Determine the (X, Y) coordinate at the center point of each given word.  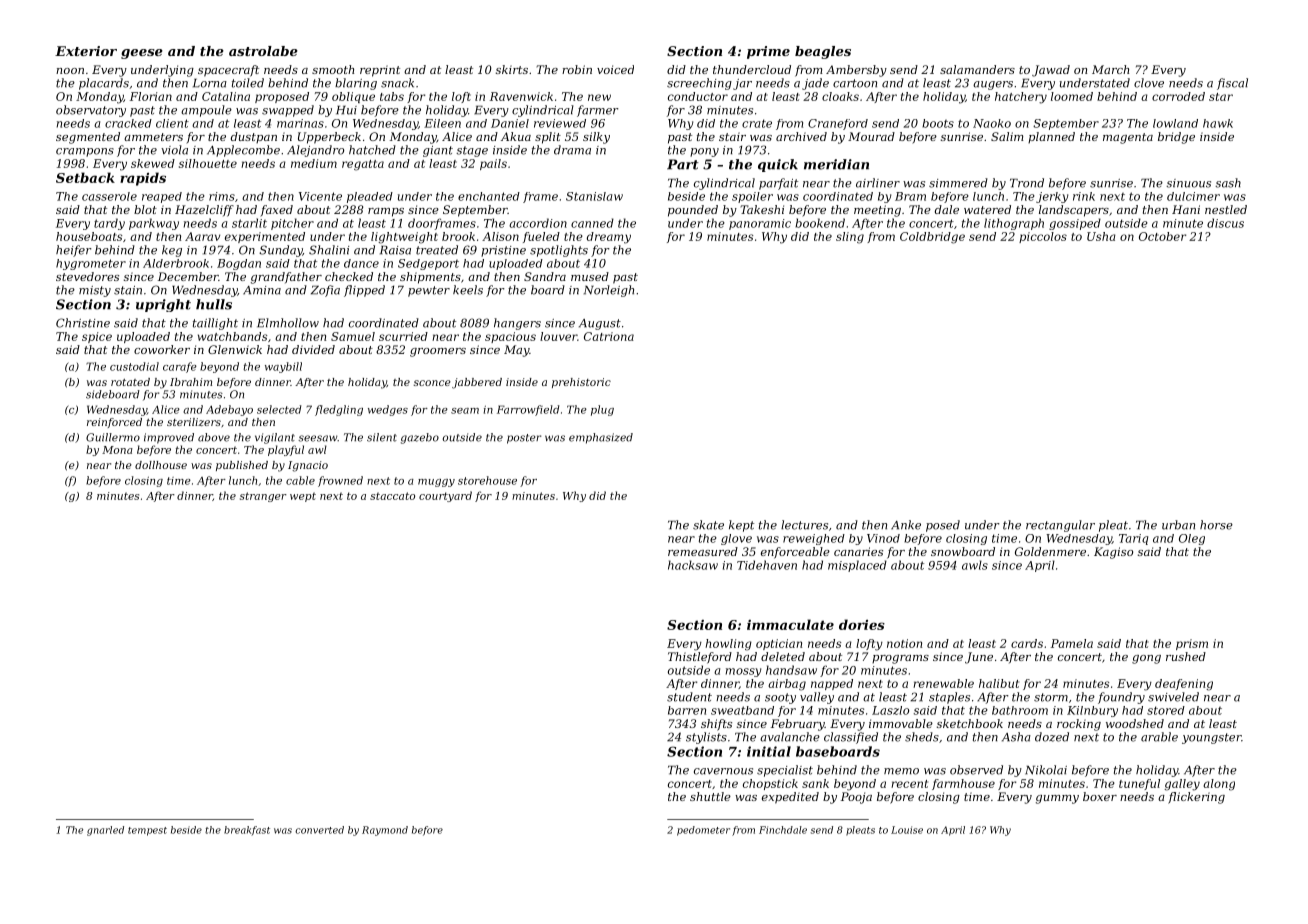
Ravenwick (521, 96)
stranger (263, 497)
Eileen (442, 123)
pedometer (703, 831)
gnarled (105, 831)
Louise (907, 830)
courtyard (445, 496)
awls (975, 565)
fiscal (1232, 84)
